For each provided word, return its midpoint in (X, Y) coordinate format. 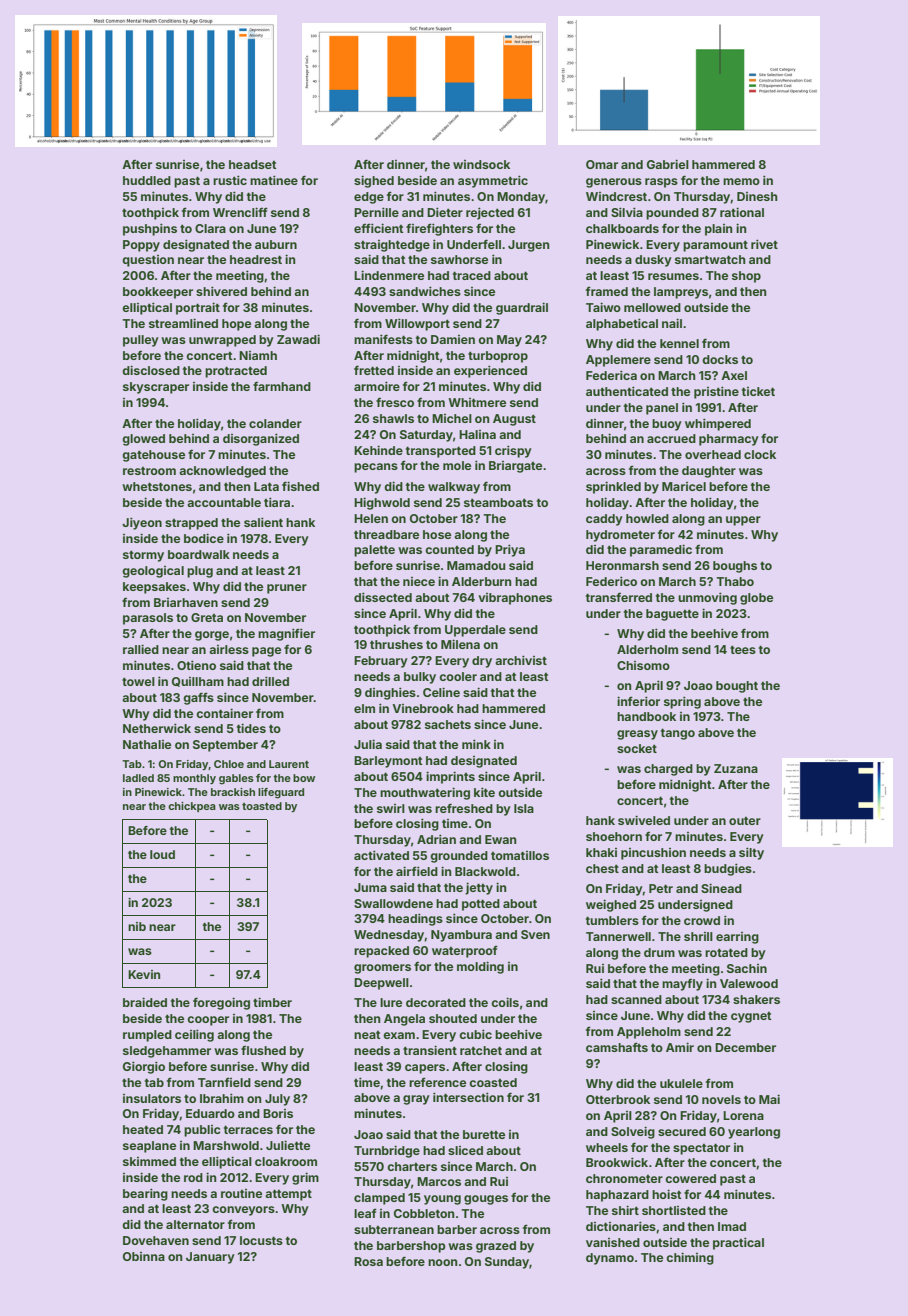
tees (743, 650)
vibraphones (515, 599)
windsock (481, 164)
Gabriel (668, 164)
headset (253, 164)
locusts (261, 1240)
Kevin (144, 974)
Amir (680, 1047)
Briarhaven (186, 602)
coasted (493, 1082)
